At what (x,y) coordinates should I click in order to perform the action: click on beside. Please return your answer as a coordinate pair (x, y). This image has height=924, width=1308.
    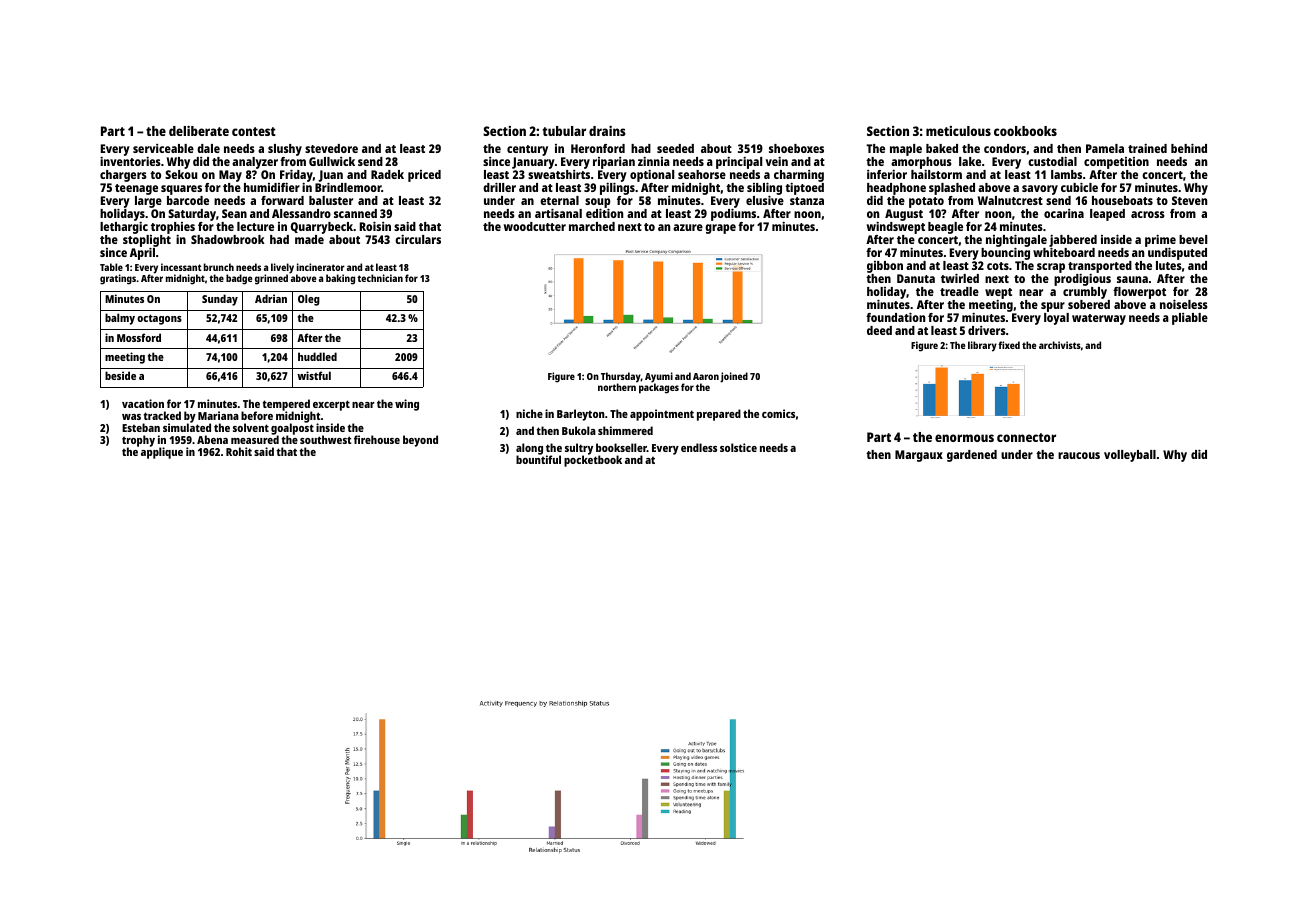
    Looking at the image, I should click on (120, 375).
